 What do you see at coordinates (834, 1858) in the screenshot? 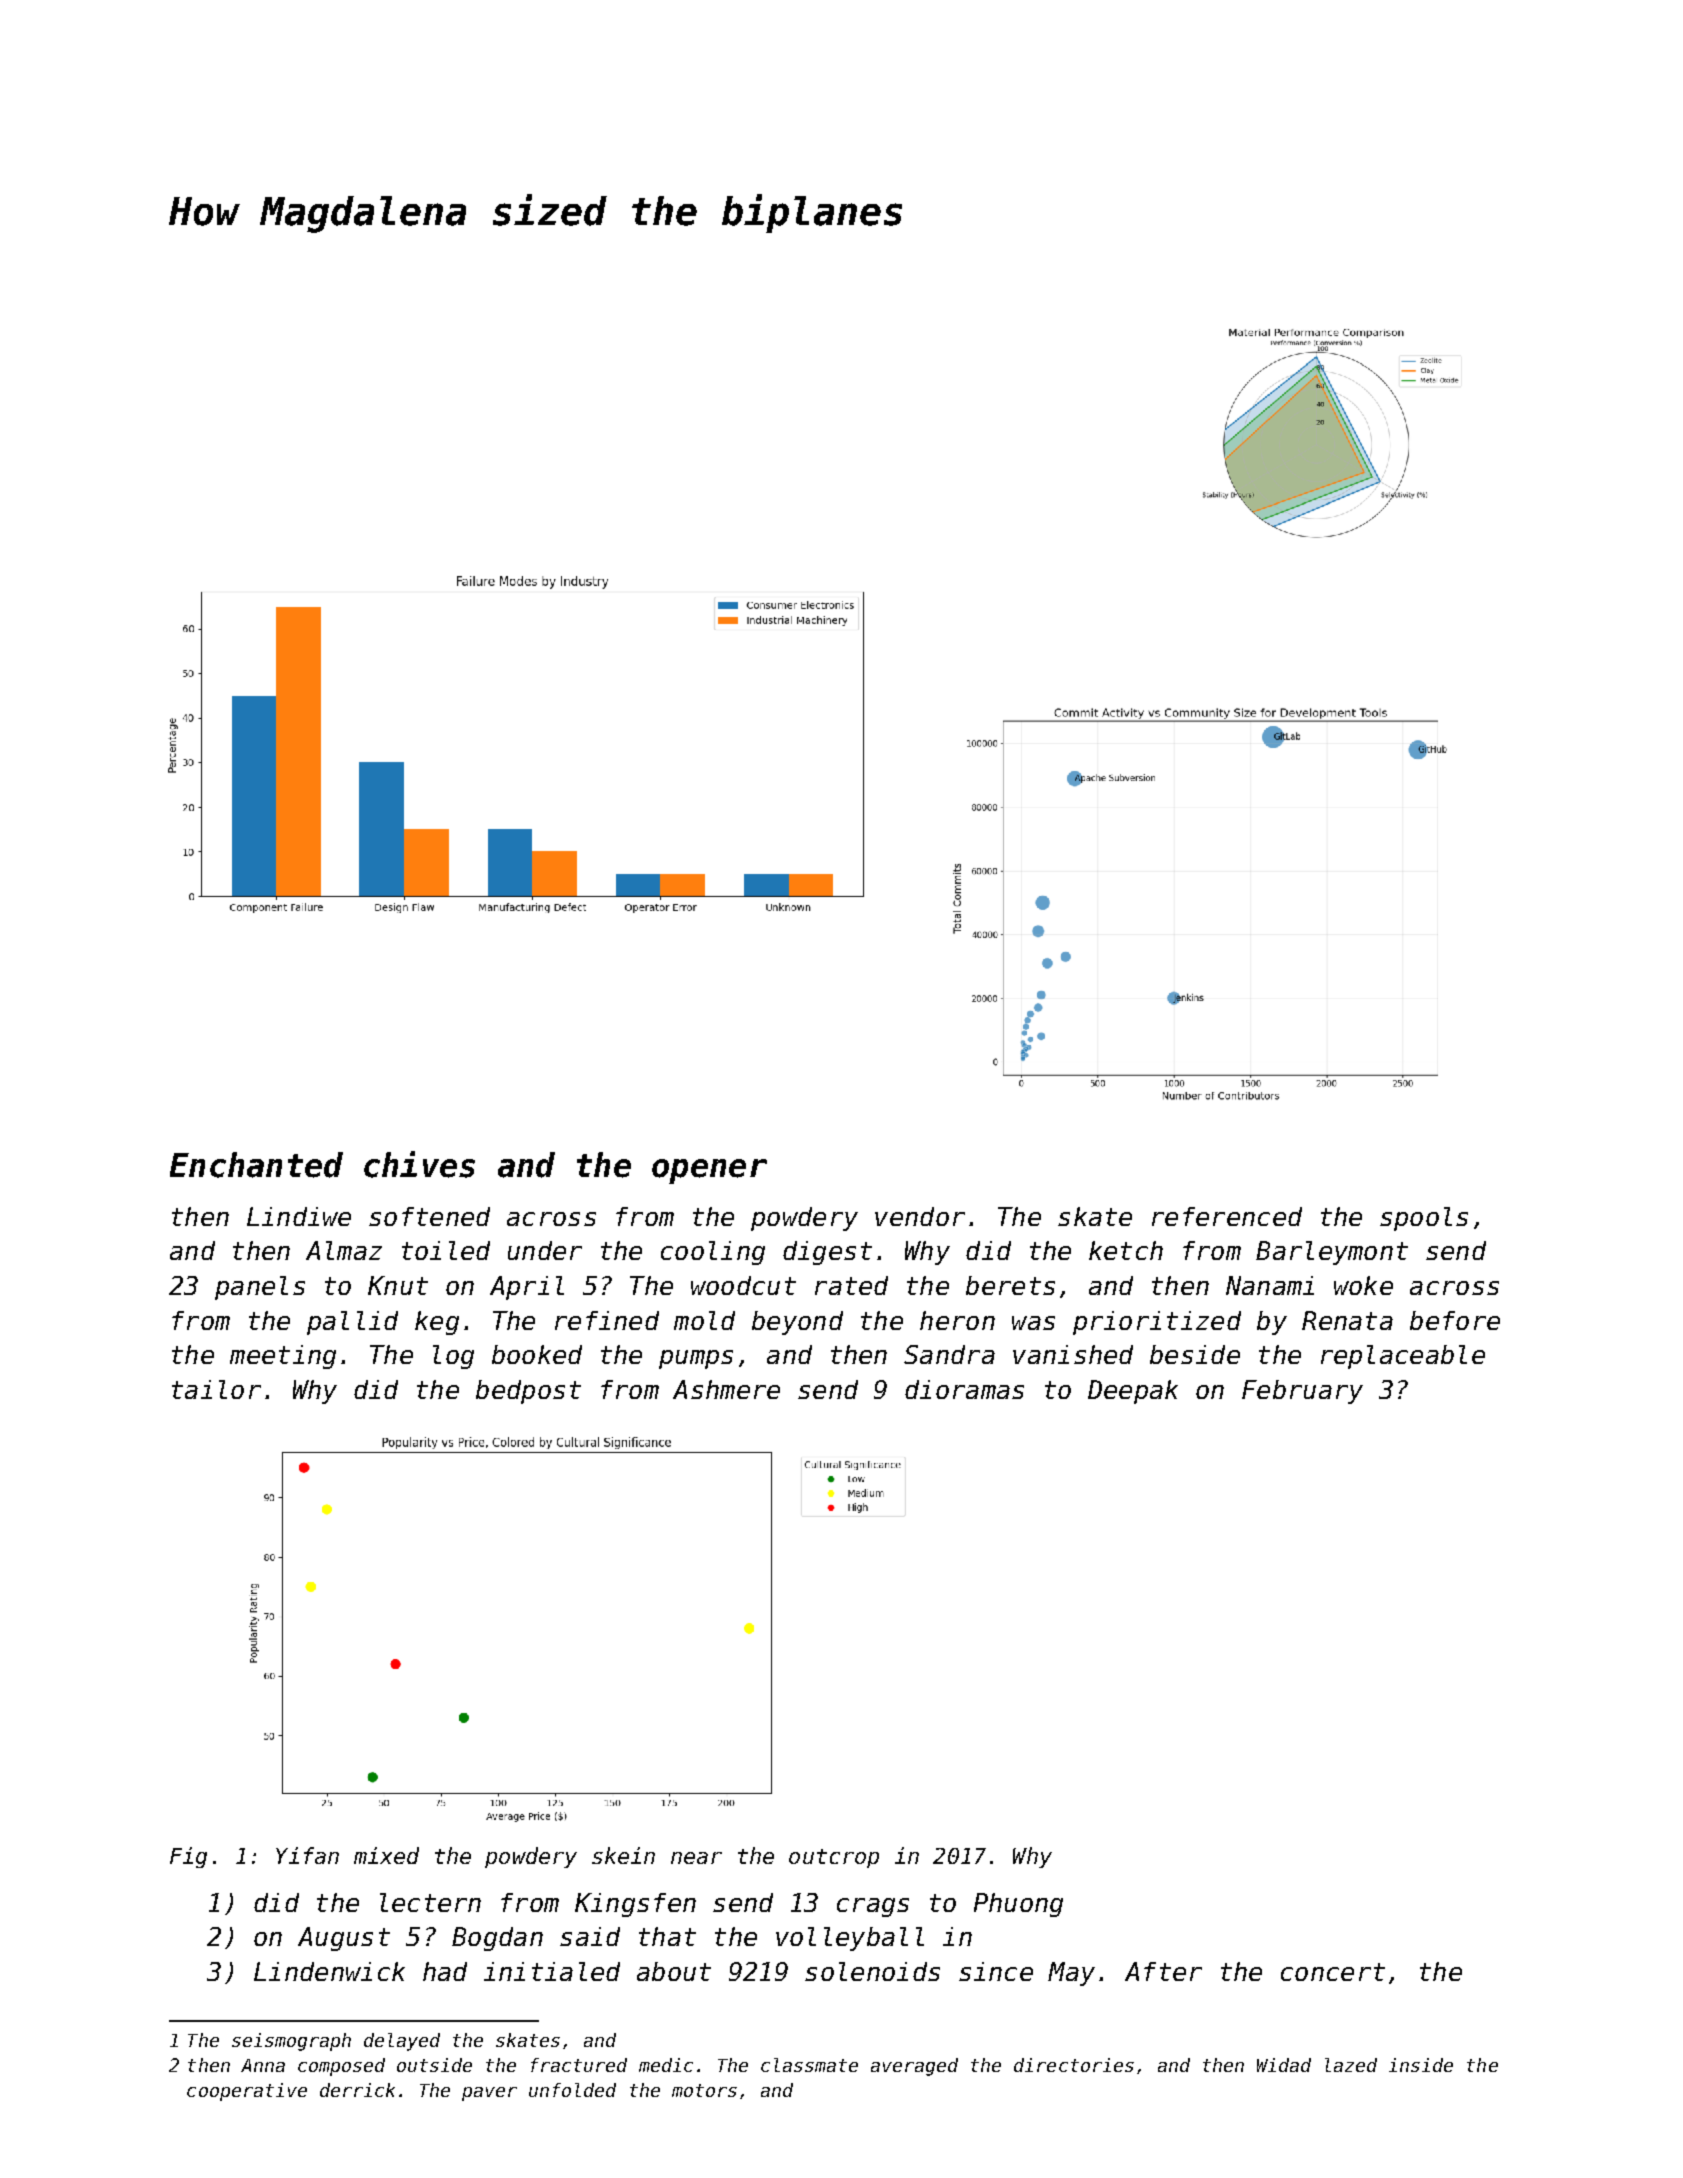
I see `outcrop` at bounding box center [834, 1858].
